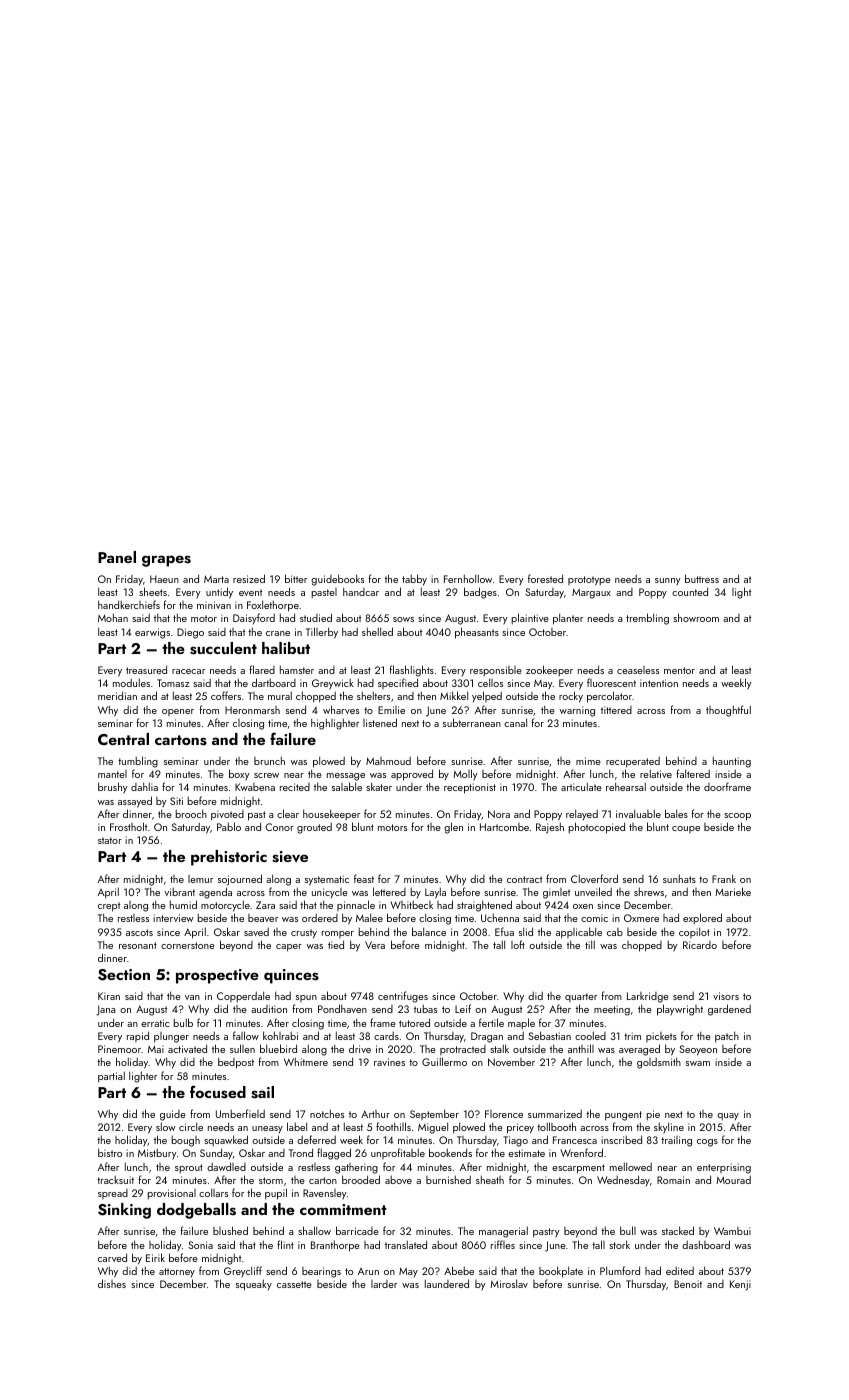 Image resolution: width=849 pixels, height=1400 pixels. What do you see at coordinates (128, 826) in the screenshot?
I see `Frostholt` at bounding box center [128, 826].
